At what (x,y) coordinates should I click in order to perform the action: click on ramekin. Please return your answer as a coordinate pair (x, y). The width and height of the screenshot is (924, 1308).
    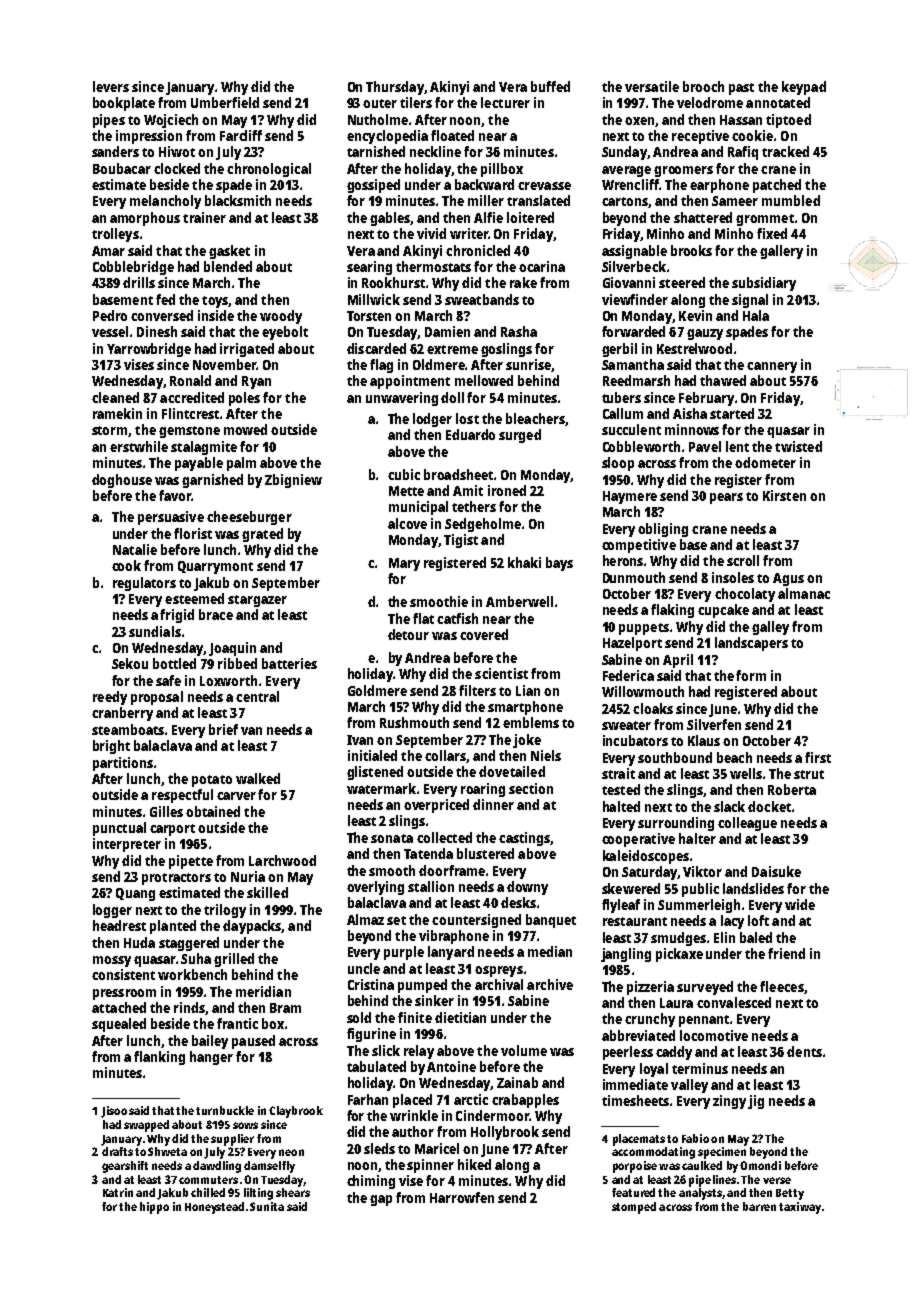
    Looking at the image, I should click on (117, 413).
